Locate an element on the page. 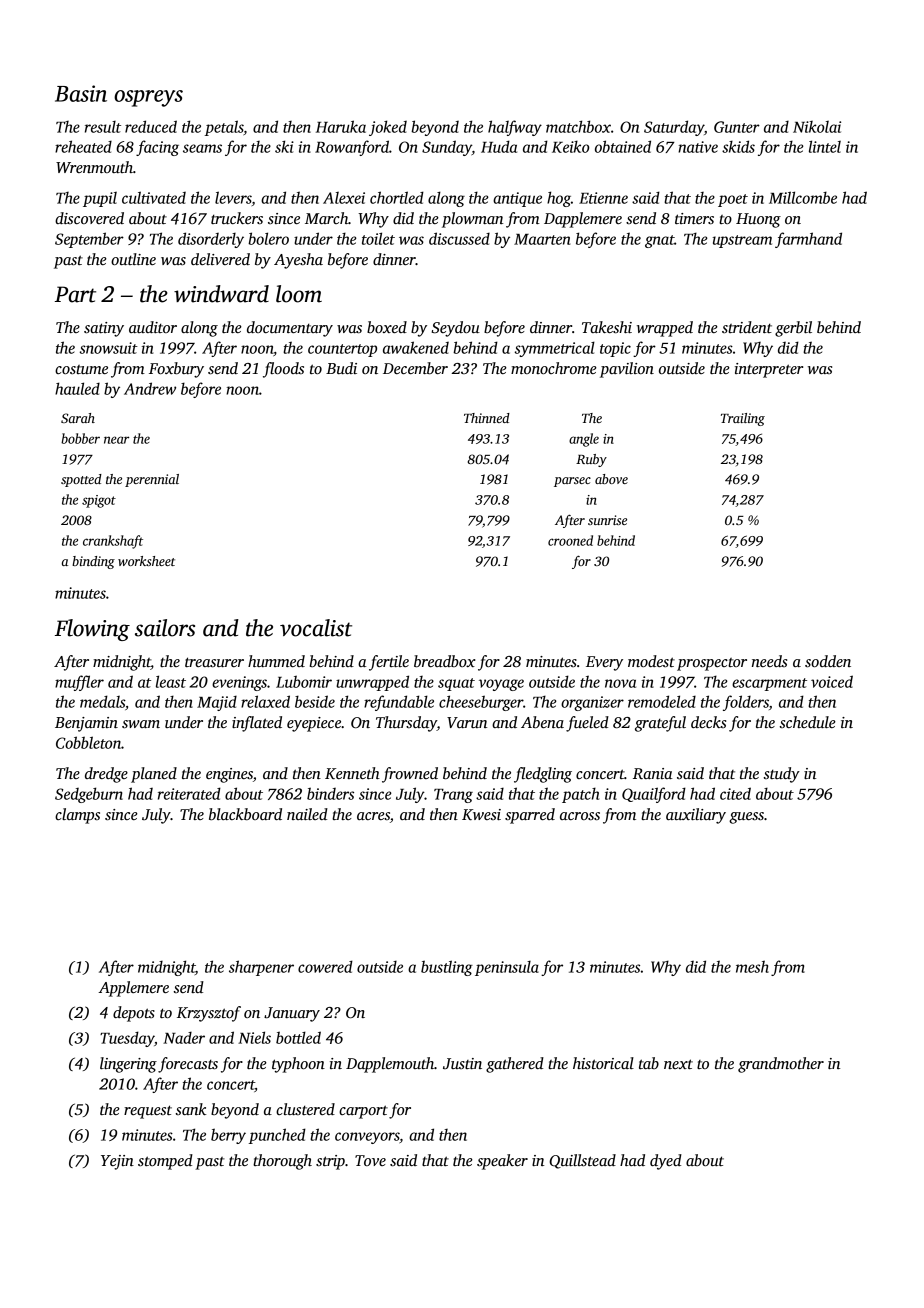 The height and width of the image is (1308, 924). interpreter is located at coordinates (769, 370).
